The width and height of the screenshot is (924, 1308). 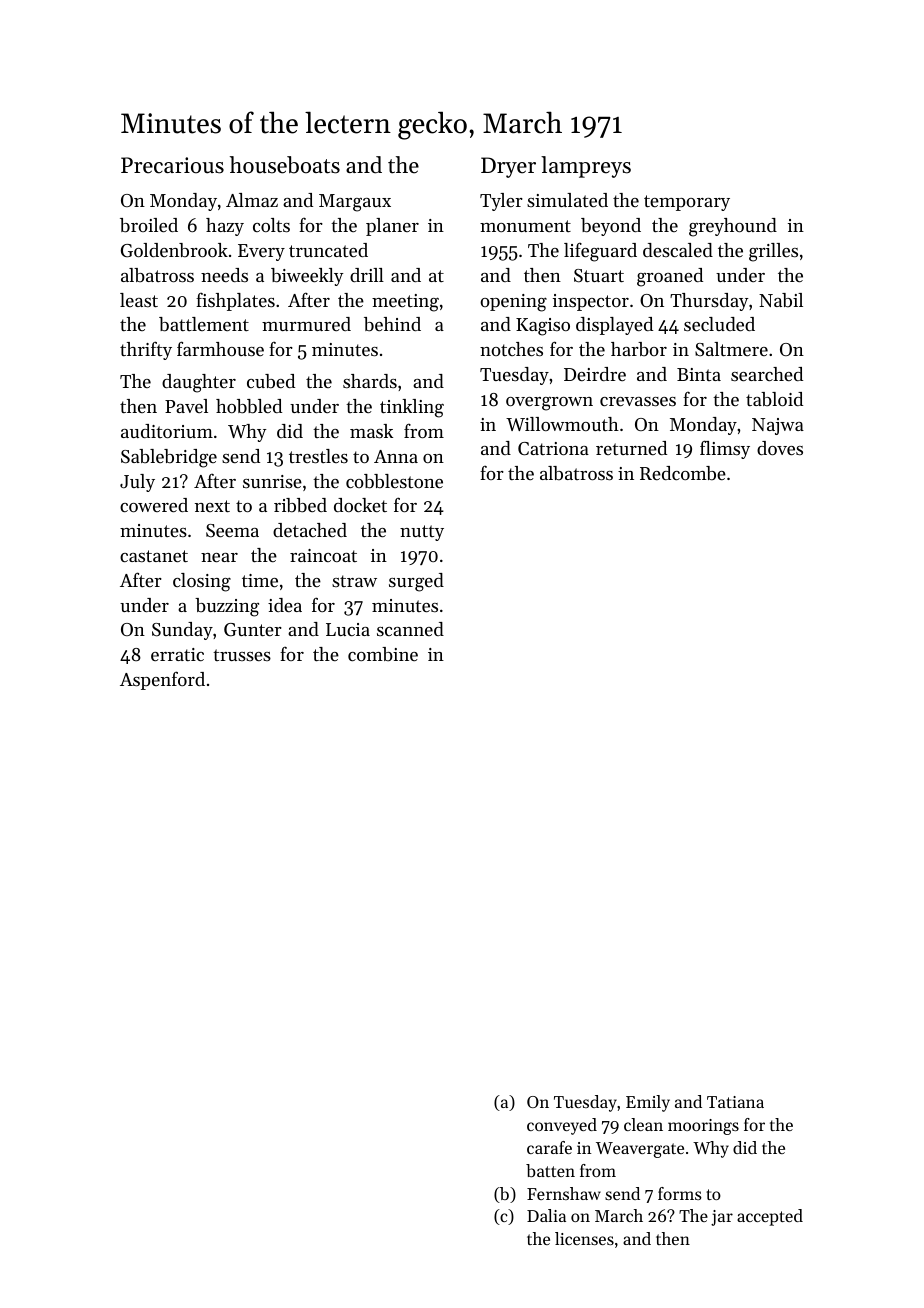 What do you see at coordinates (678, 250) in the screenshot?
I see `descaled` at bounding box center [678, 250].
